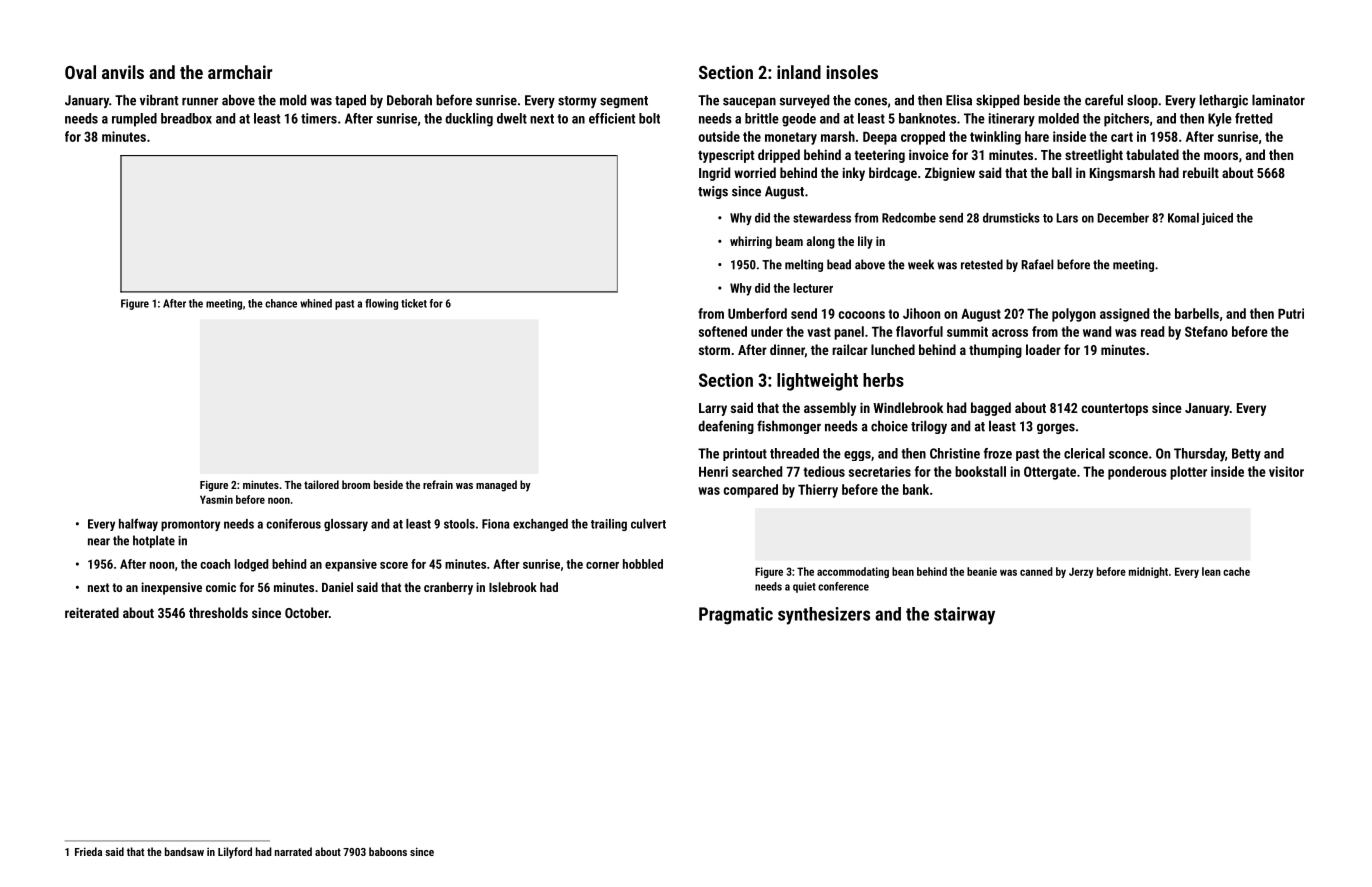  What do you see at coordinates (824, 616) in the screenshot?
I see `synthesizers` at bounding box center [824, 616].
